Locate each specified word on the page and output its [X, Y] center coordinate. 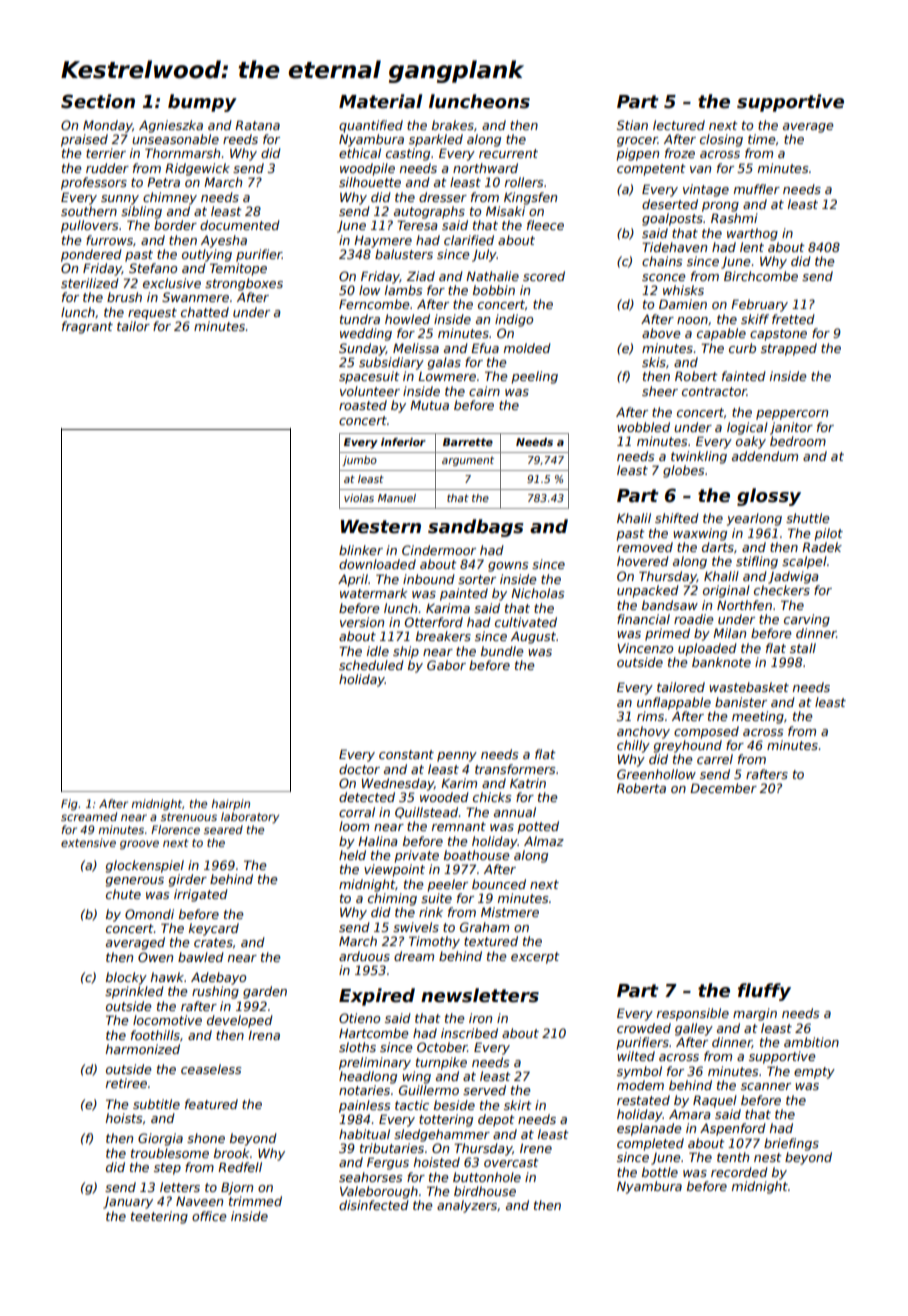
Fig [69, 805]
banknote [721, 662]
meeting [758, 717]
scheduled [371, 665]
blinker [361, 550]
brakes [453, 125]
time [762, 139]
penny [457, 757]
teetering [159, 1217]
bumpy [202, 103]
